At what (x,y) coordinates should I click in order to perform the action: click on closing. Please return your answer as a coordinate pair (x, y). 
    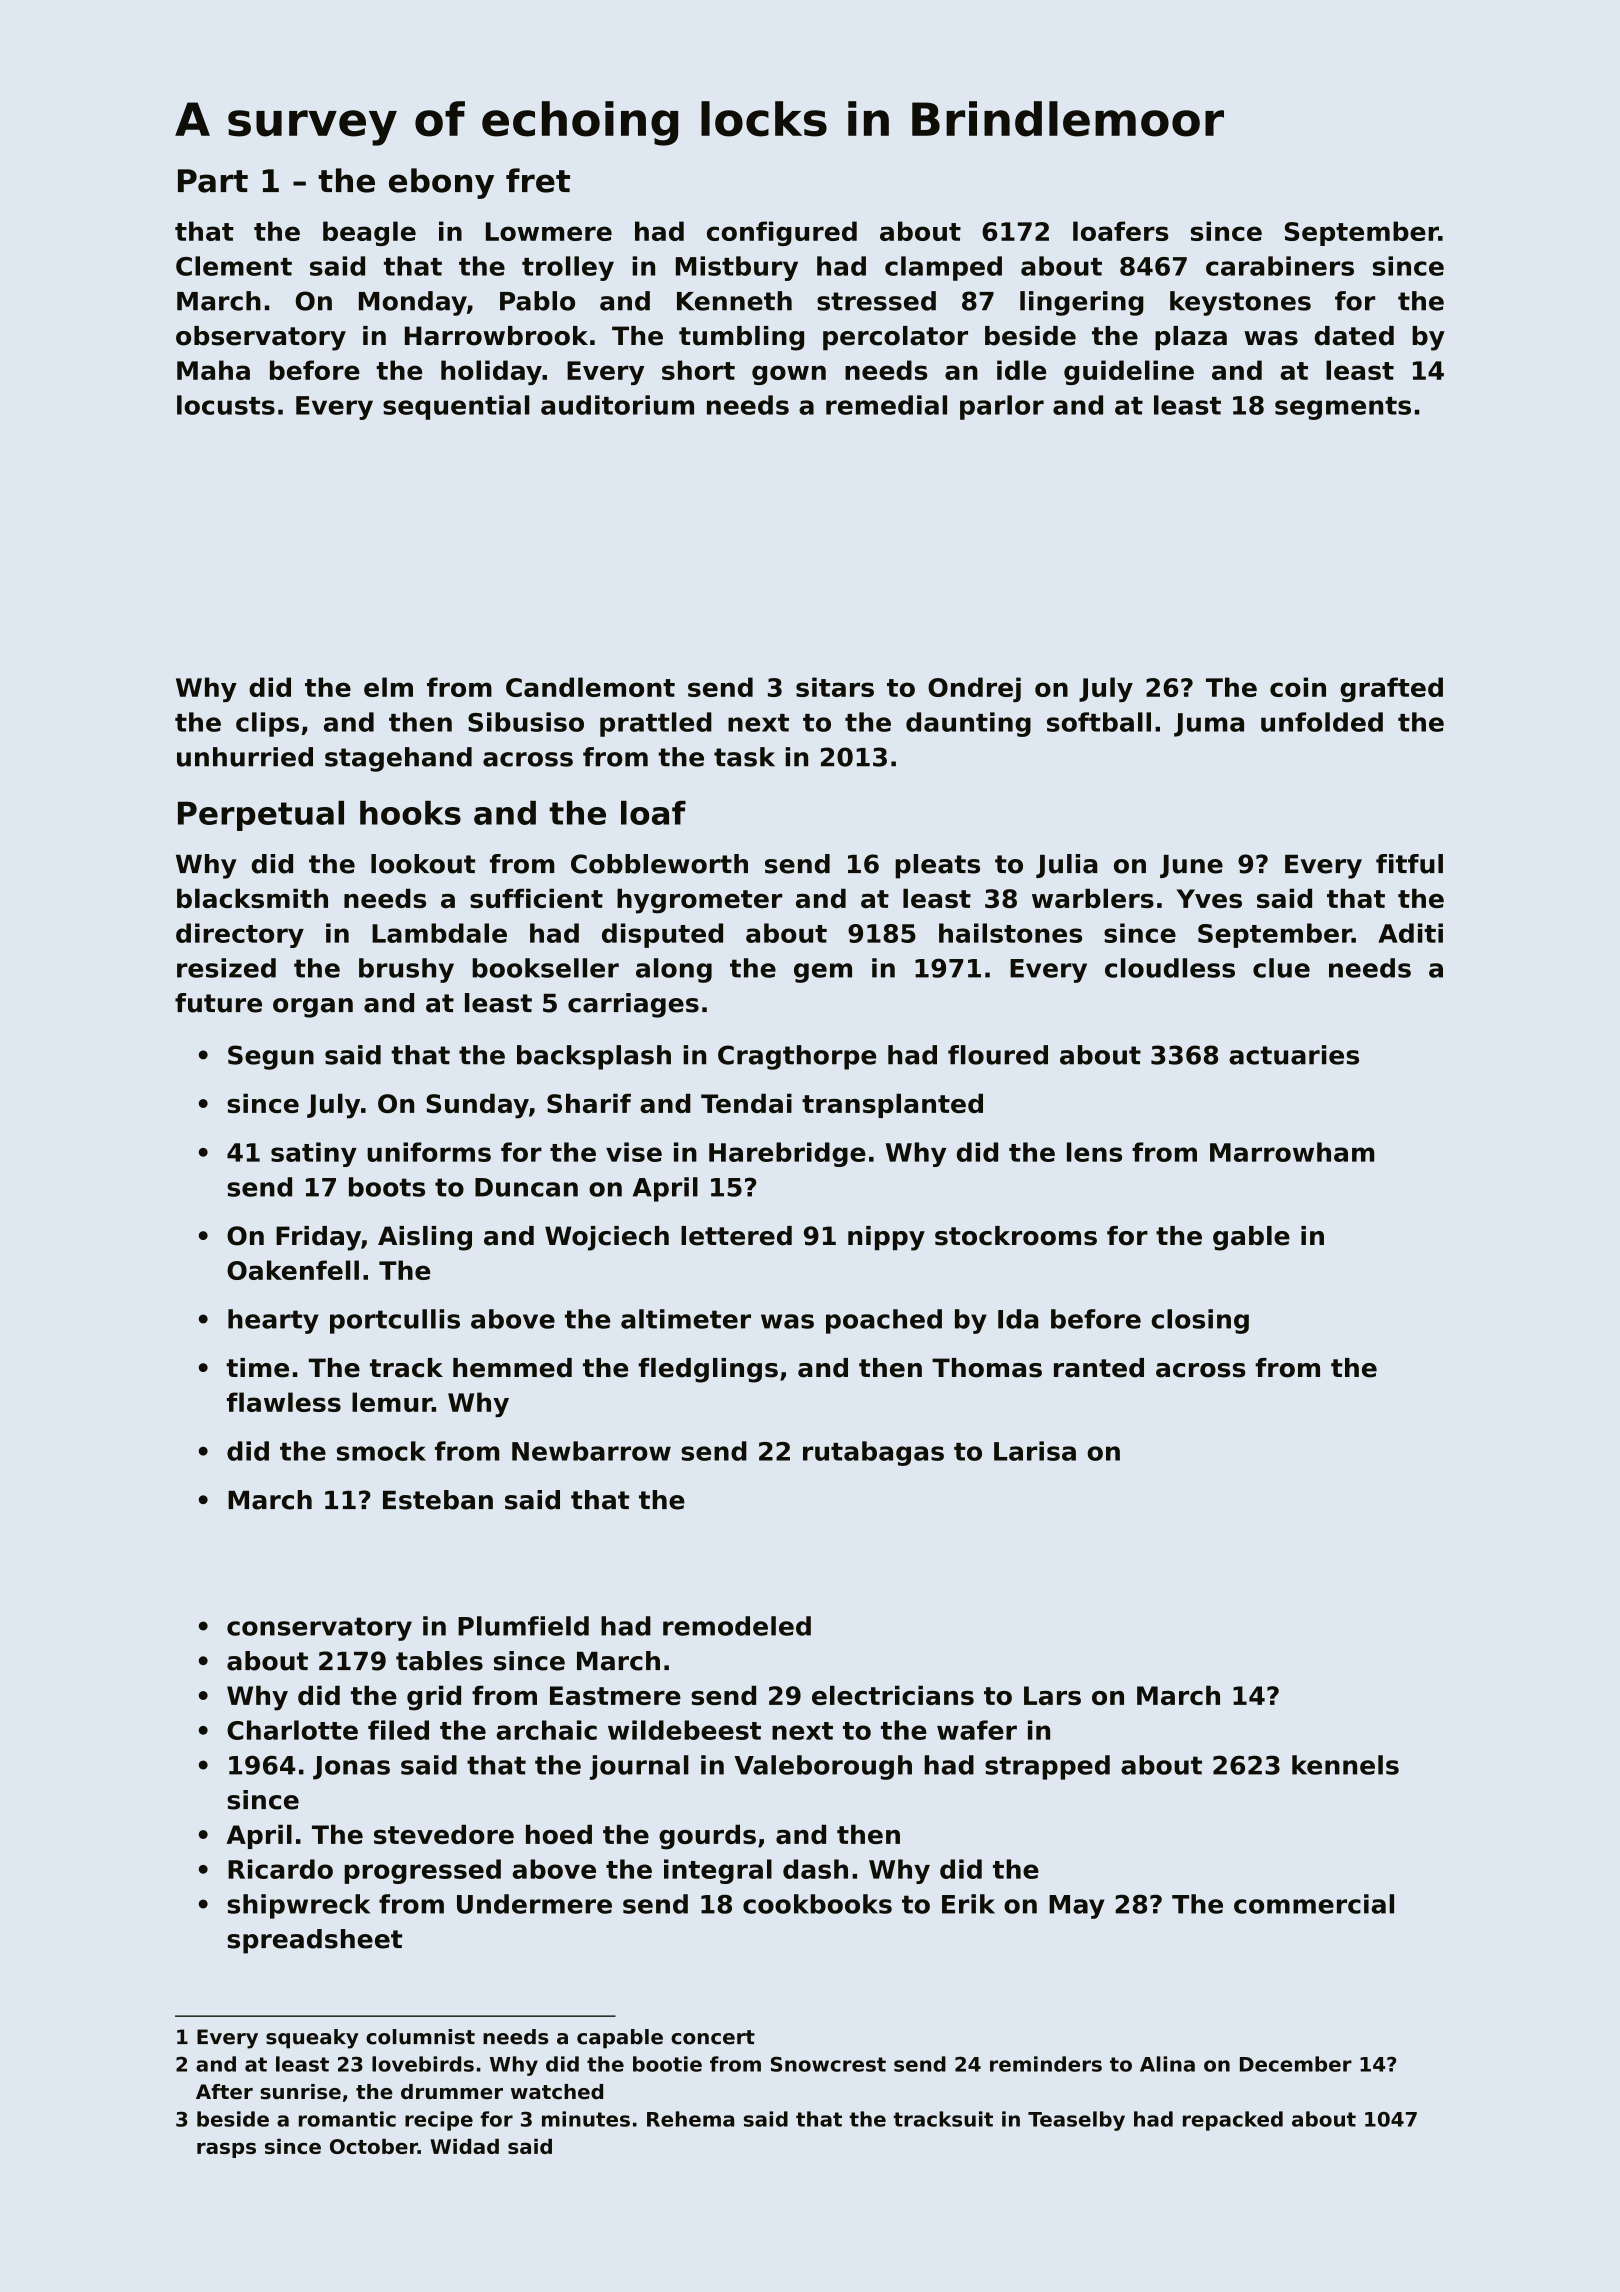
    Looking at the image, I should click on (1200, 1321).
